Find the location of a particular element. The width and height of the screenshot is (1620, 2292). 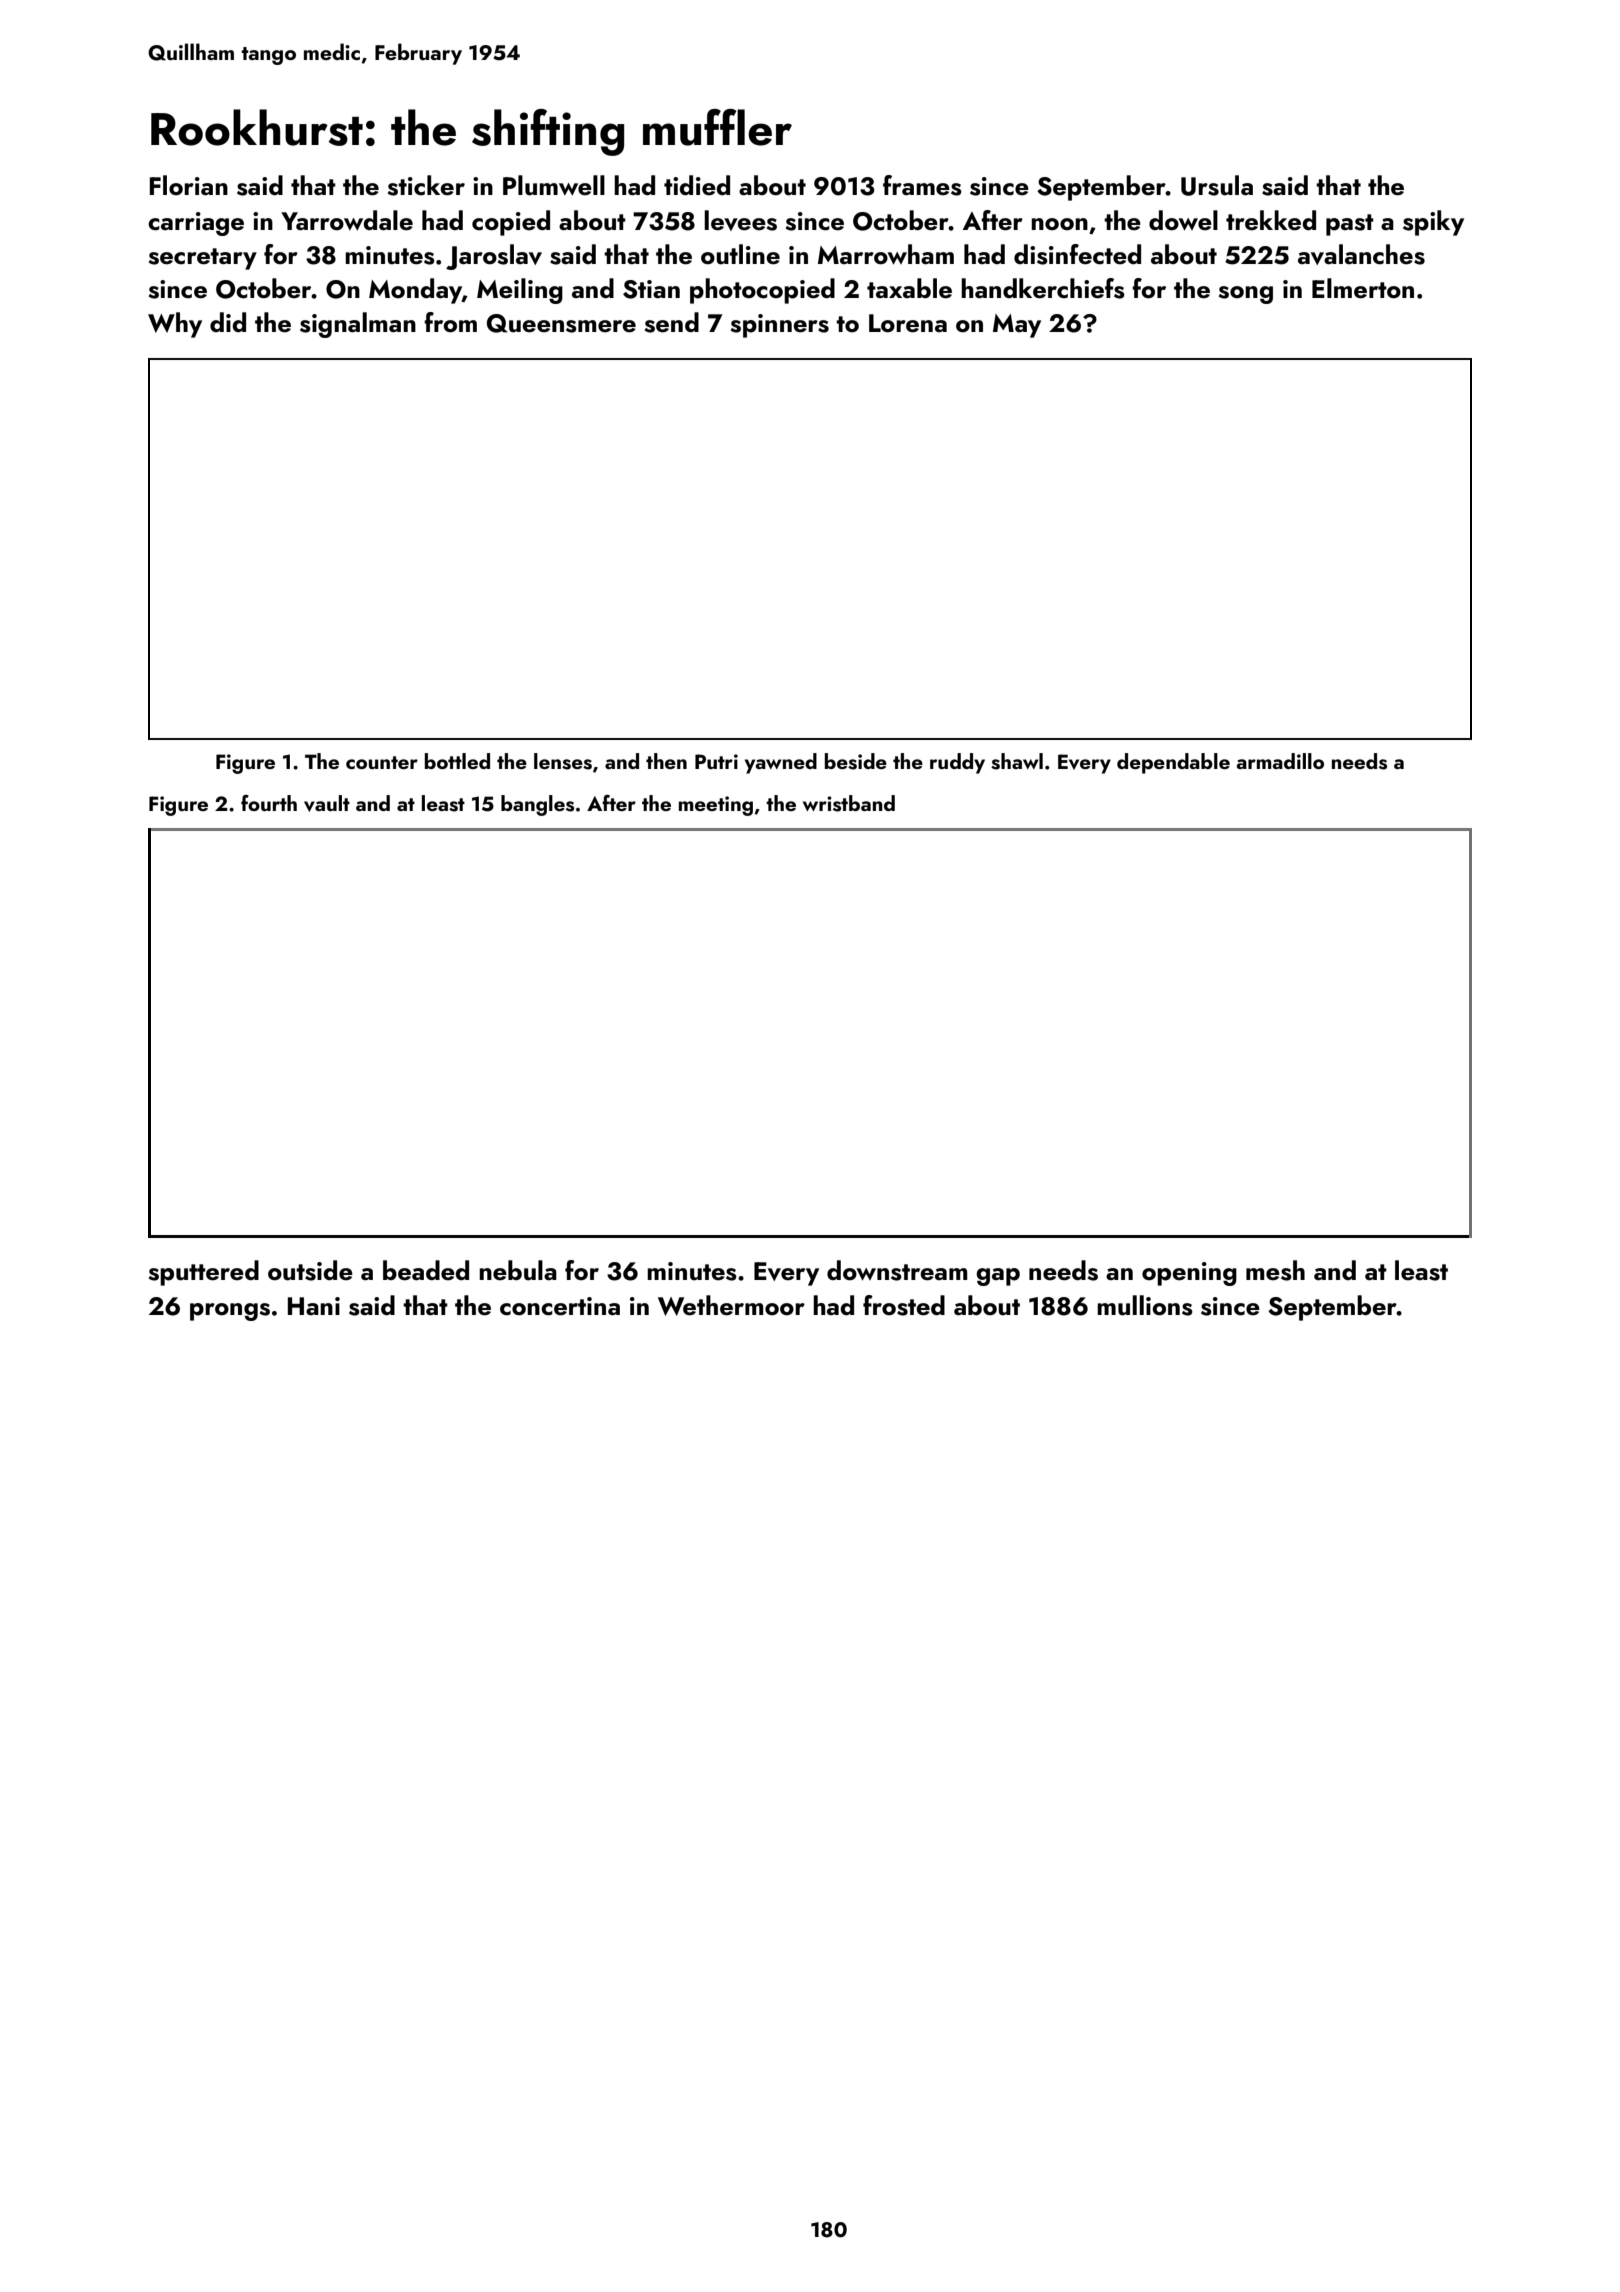

meeting is located at coordinates (716, 806).
